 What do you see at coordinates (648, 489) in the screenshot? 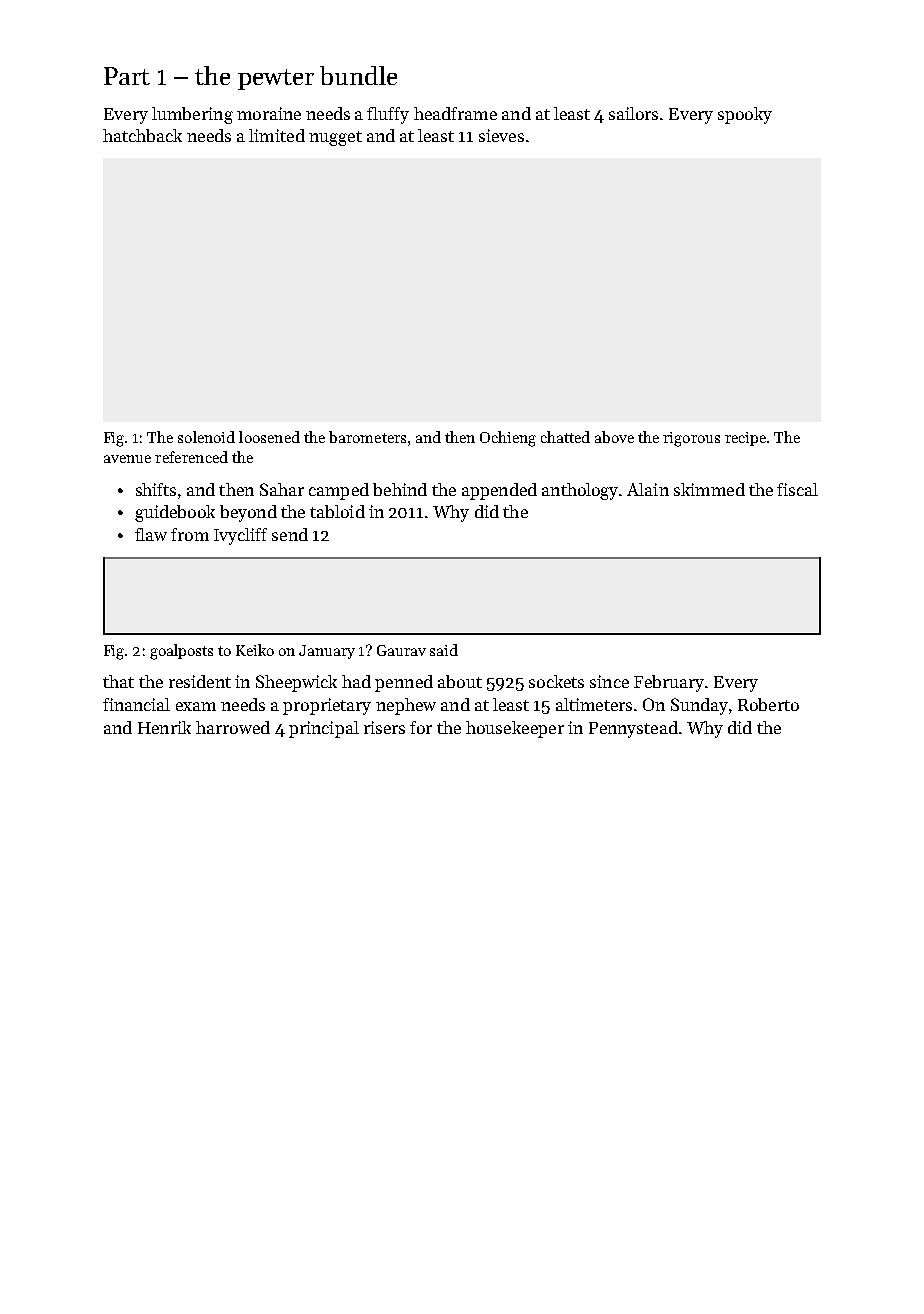
I see `Alain` at bounding box center [648, 489].
